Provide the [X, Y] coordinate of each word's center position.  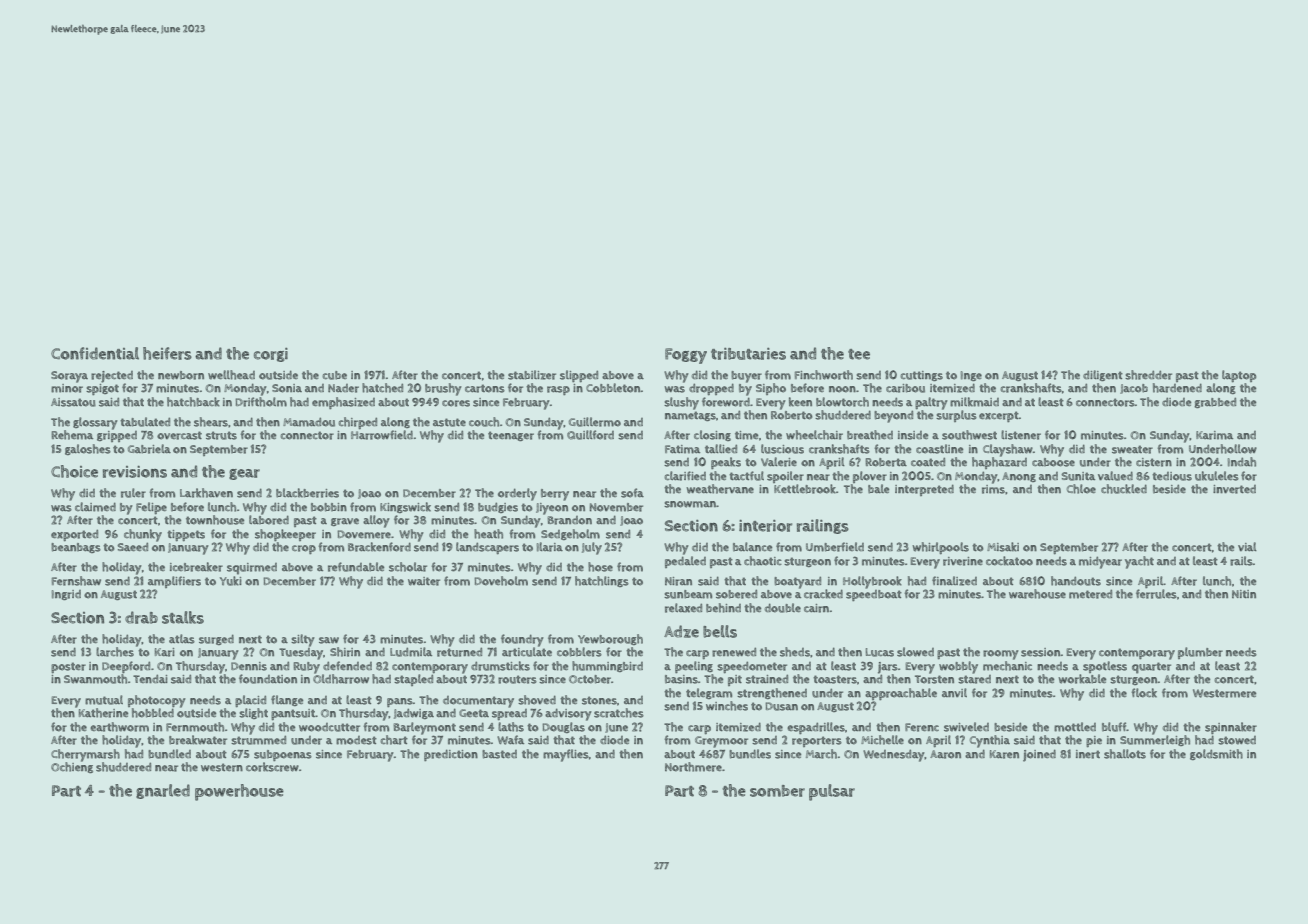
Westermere [1224, 693]
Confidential [95, 353]
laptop [1239, 376]
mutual [104, 700]
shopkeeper [285, 535]
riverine [963, 561]
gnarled [163, 791]
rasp [558, 390]
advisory [568, 715]
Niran [678, 581]
